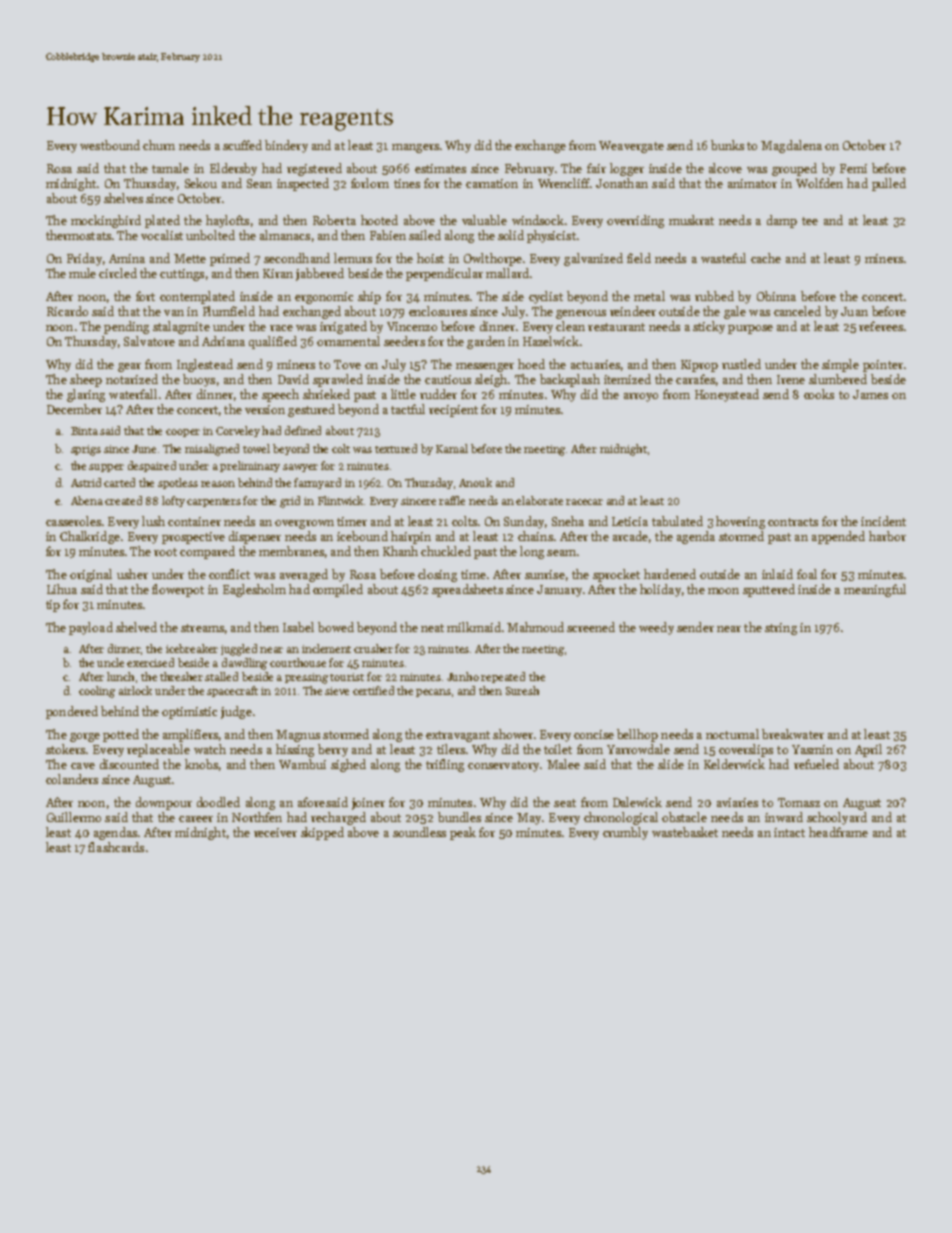 The image size is (952, 1233). Describe the element at coordinates (881, 326) in the image. I see `referees` at that location.
